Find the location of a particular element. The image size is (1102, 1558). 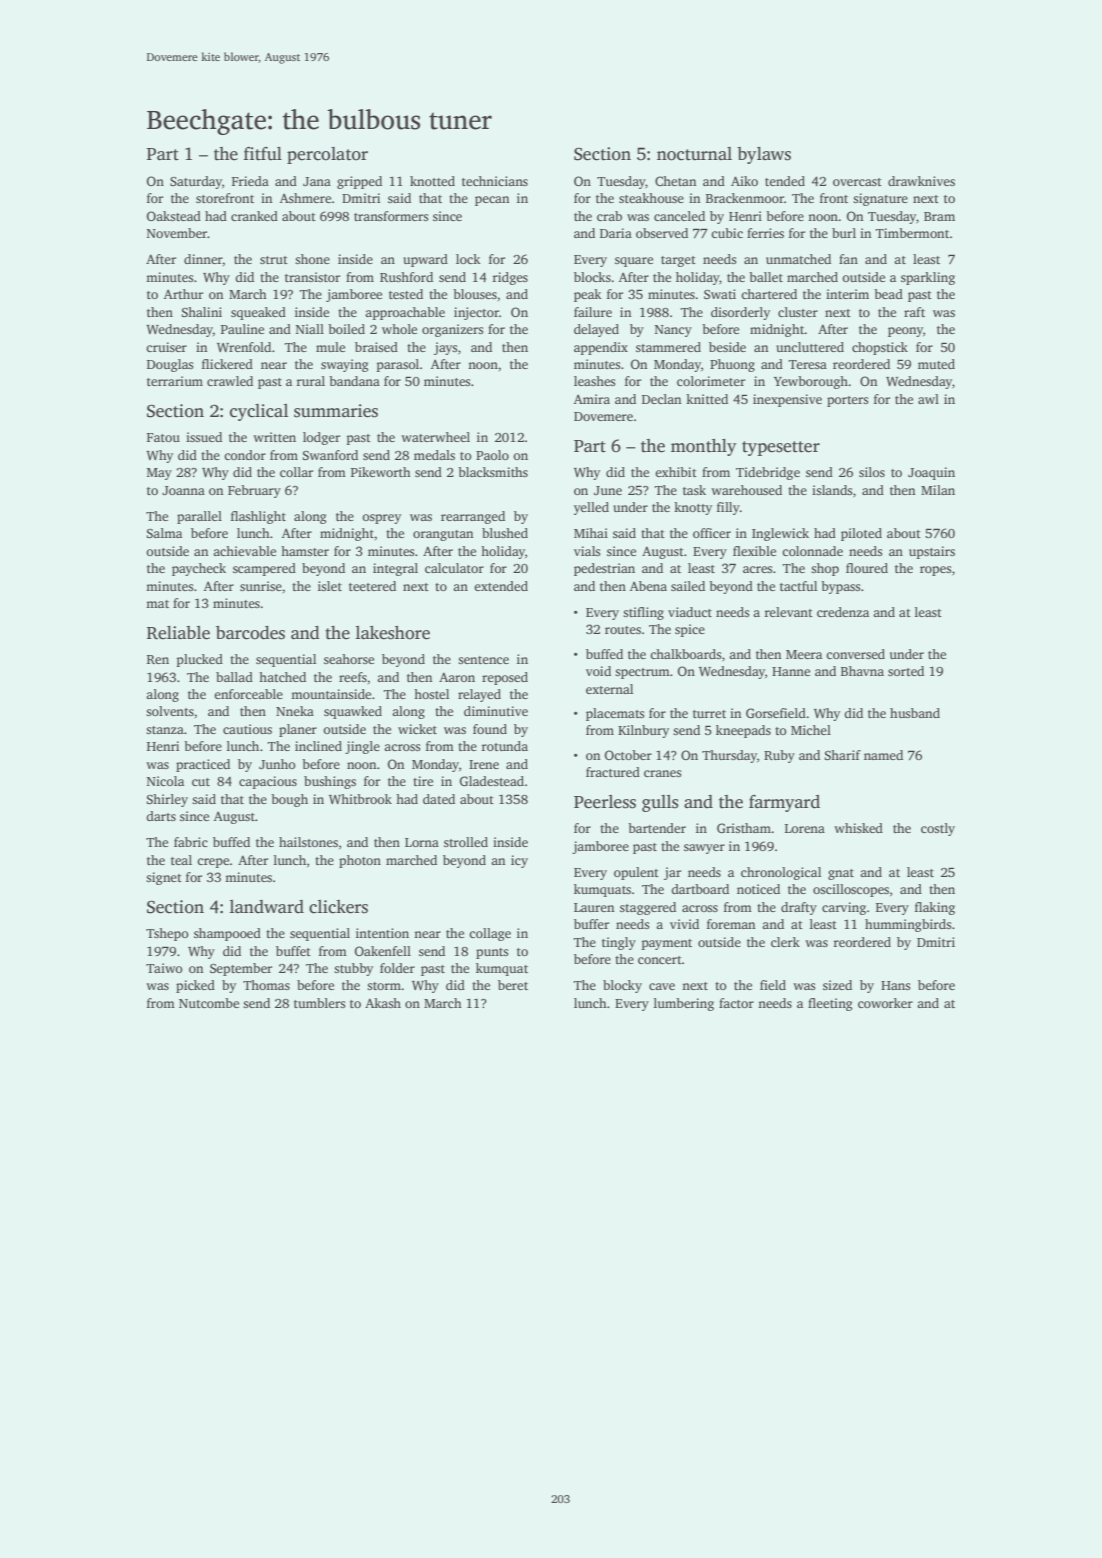

appendix is located at coordinates (601, 348).
